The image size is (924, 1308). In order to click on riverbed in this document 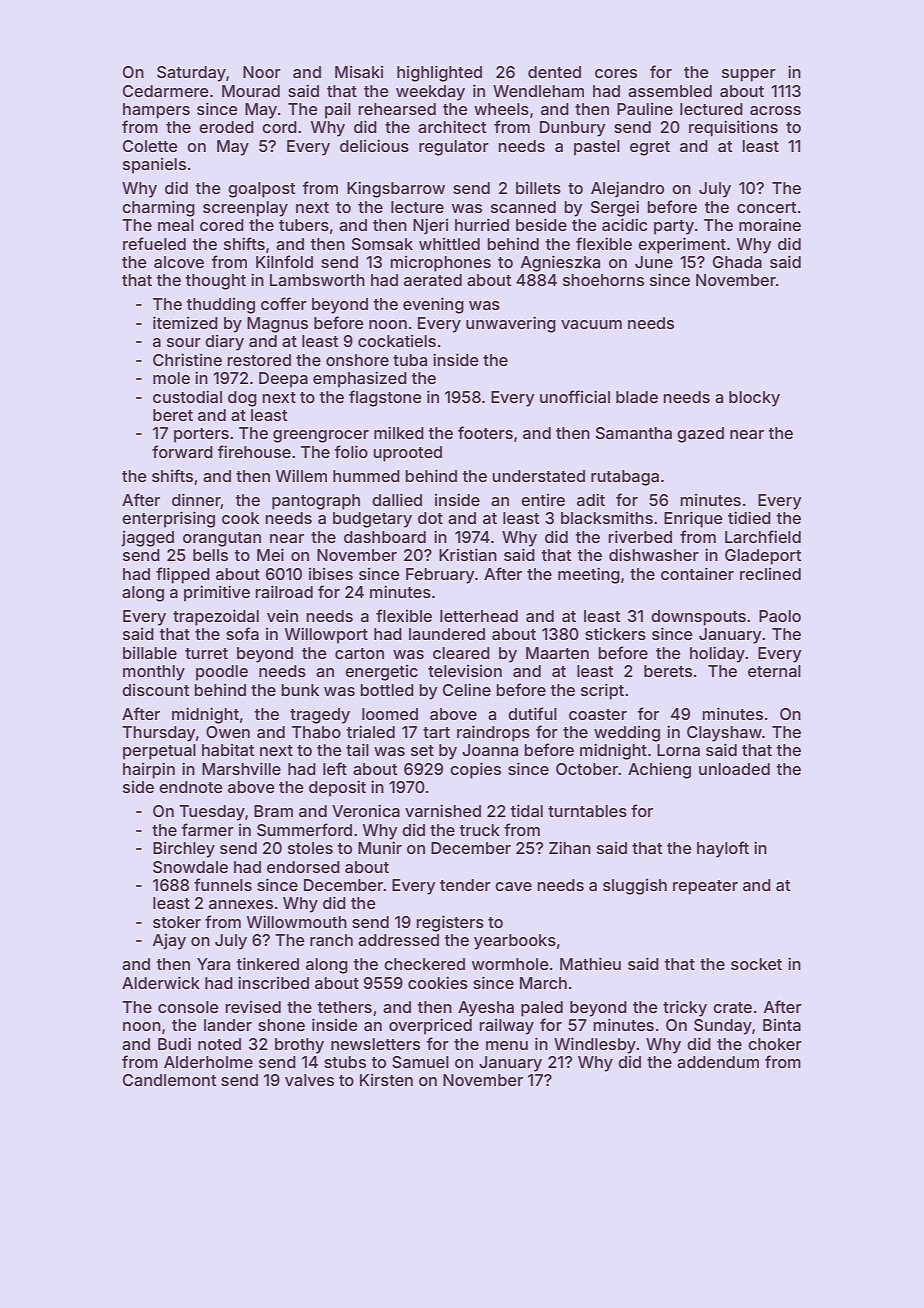, I will do `click(640, 536)`.
